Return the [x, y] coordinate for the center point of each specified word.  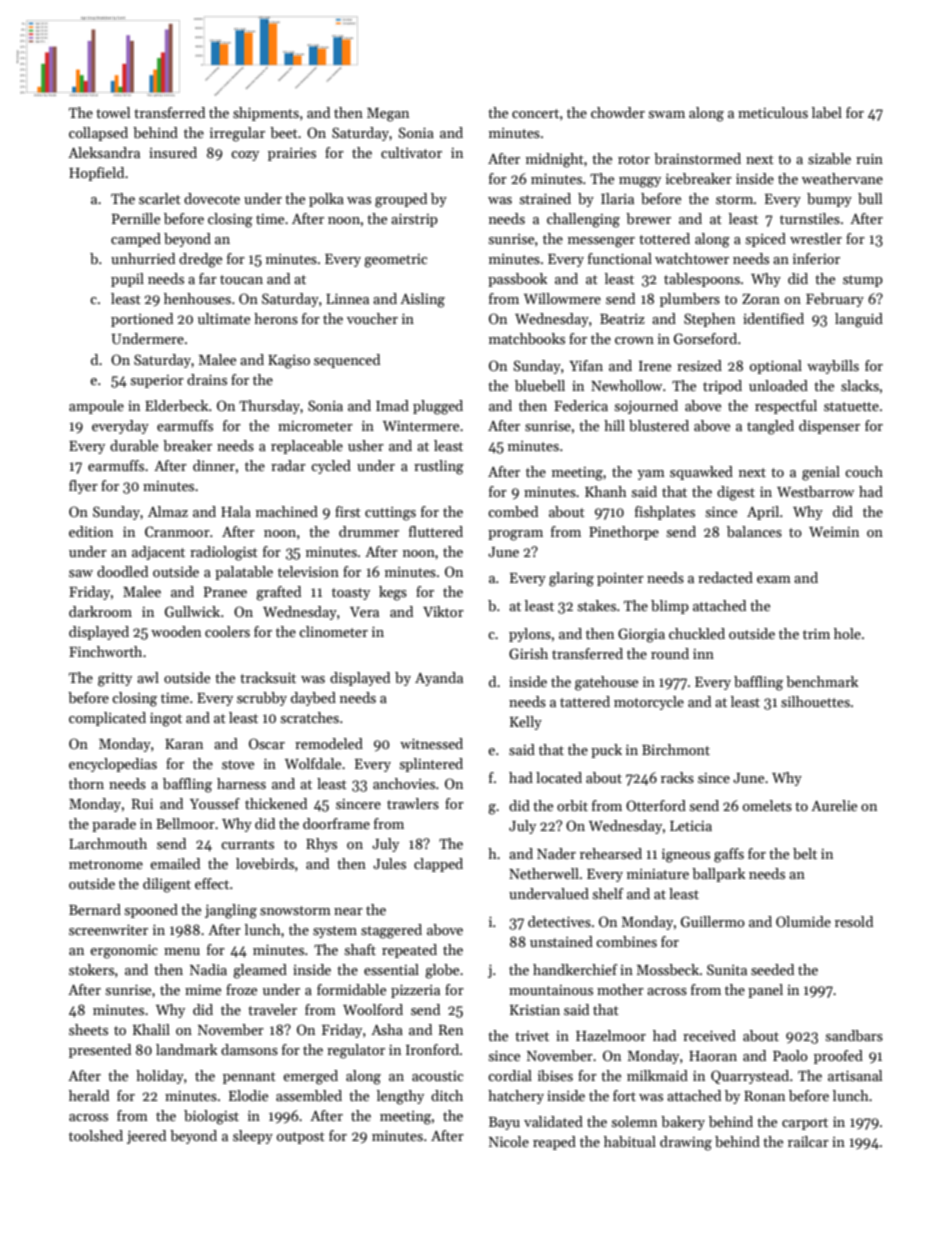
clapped [438, 865]
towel [113, 112]
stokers [91, 969]
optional [776, 367]
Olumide [803, 921]
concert [535, 113]
